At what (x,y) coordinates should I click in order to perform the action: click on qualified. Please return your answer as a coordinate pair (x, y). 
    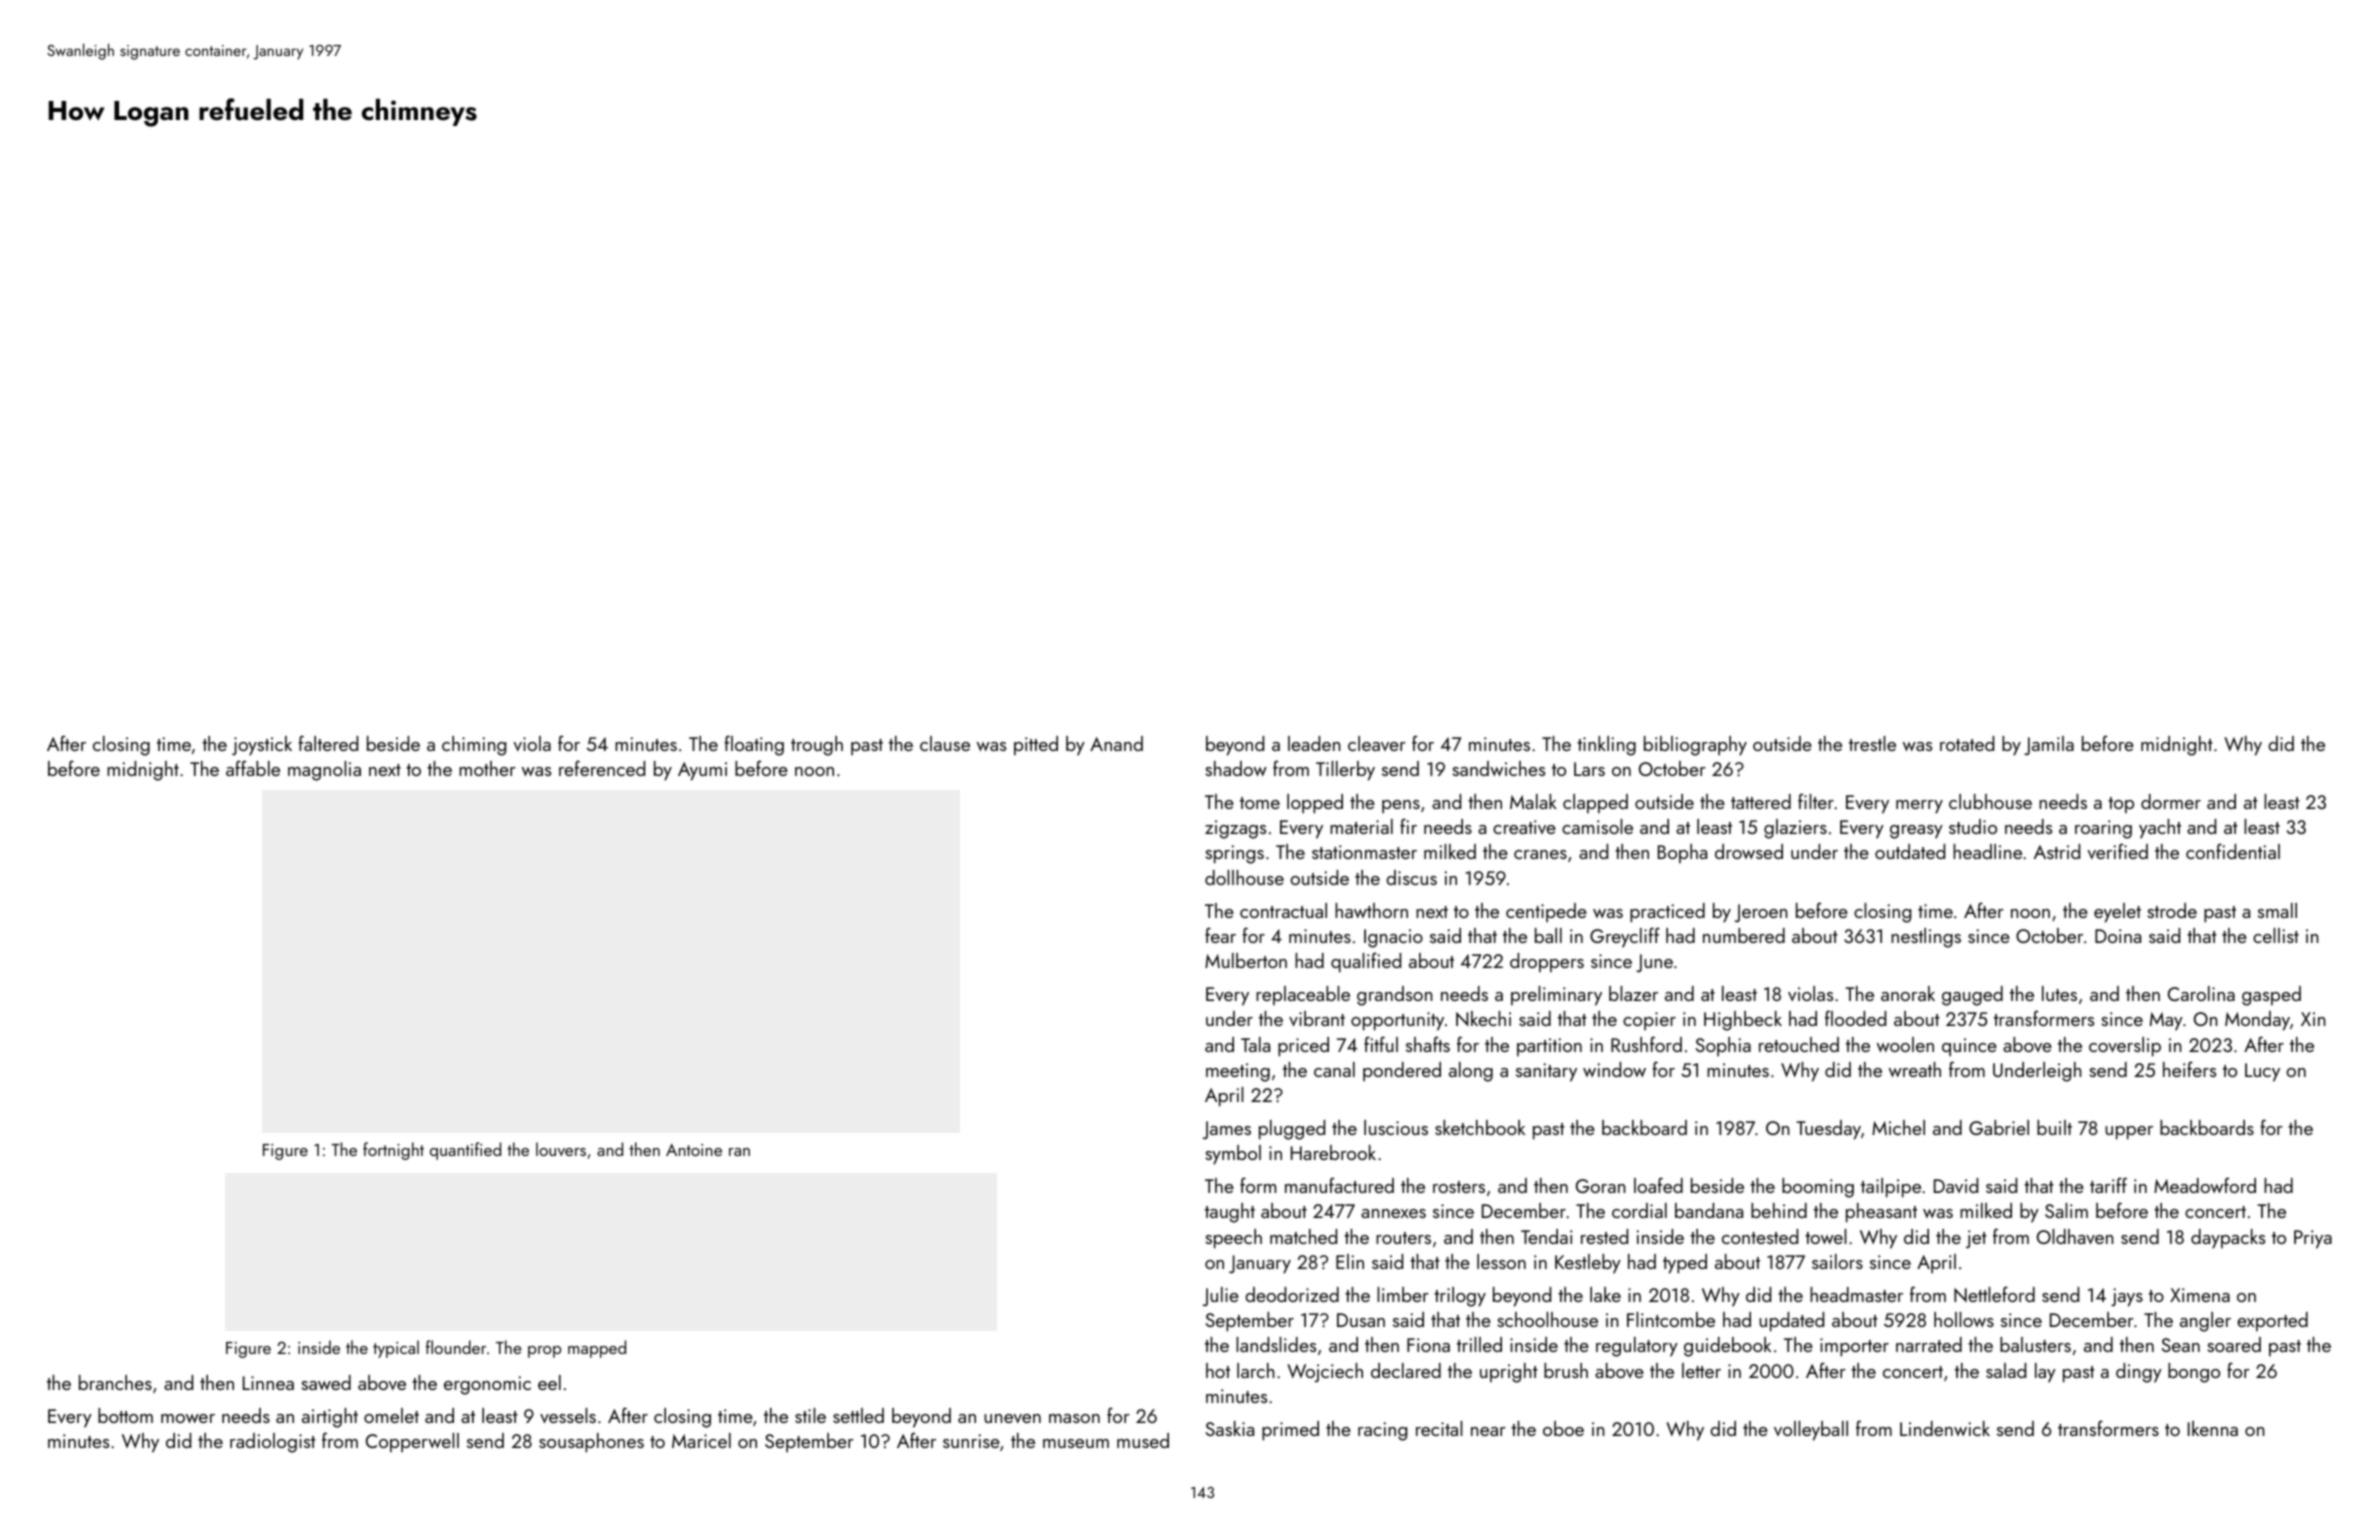
    Looking at the image, I should click on (1366, 962).
